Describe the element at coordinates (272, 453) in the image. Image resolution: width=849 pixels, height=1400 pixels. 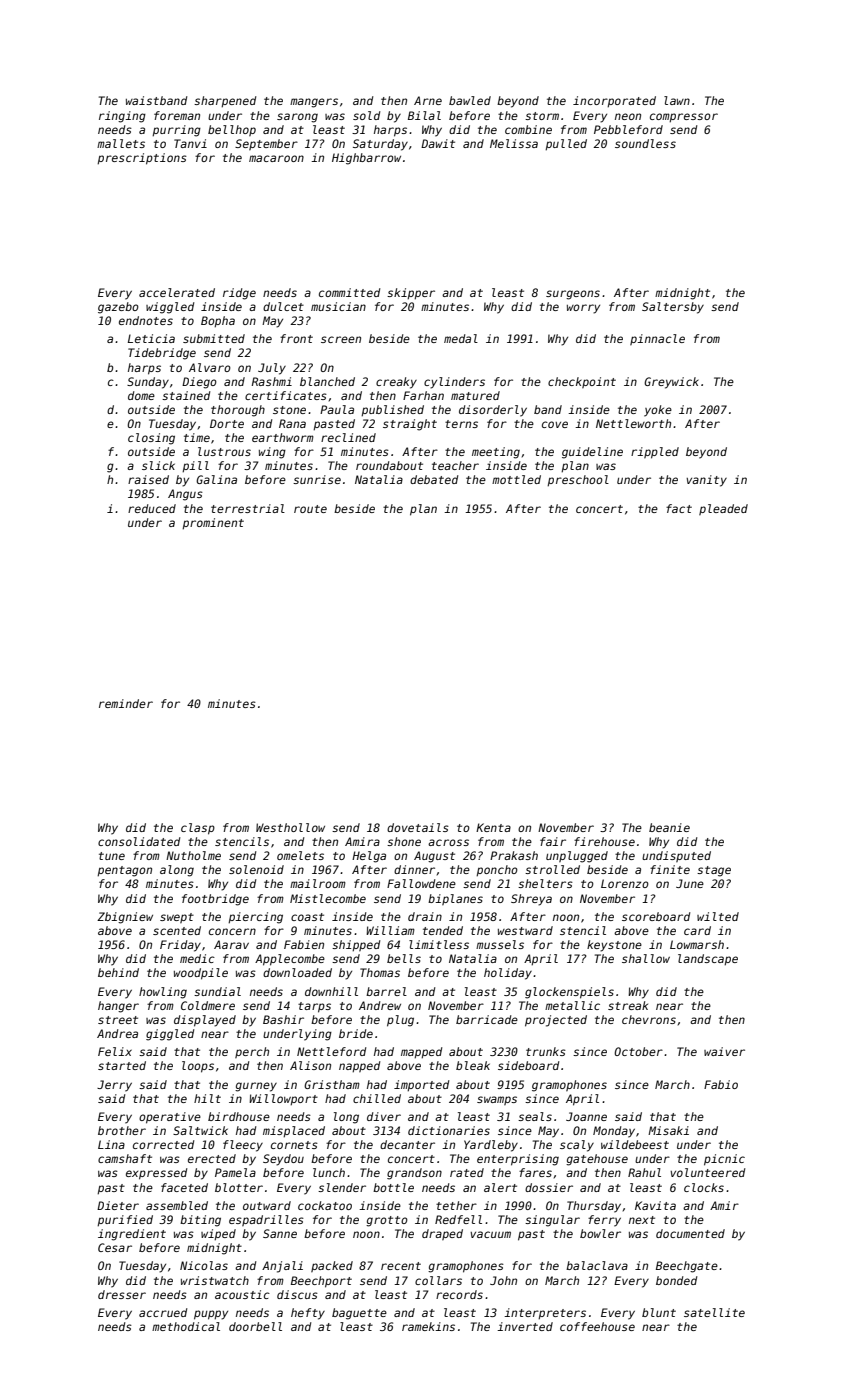
I see `wing` at that location.
